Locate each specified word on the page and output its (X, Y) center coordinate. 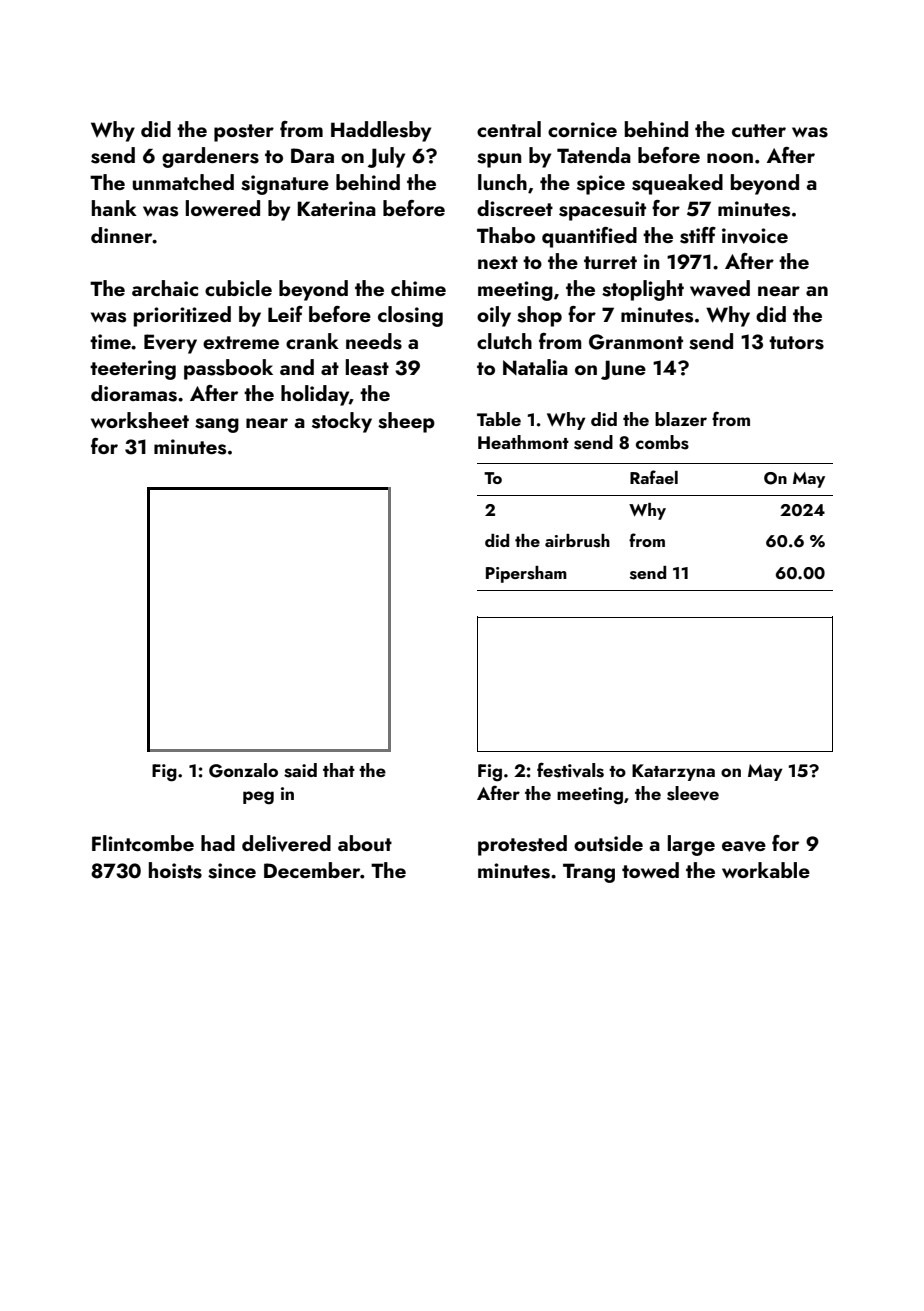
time (110, 341)
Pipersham (526, 574)
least (367, 367)
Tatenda (594, 155)
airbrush (577, 541)
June (623, 370)
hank (114, 208)
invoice (755, 236)
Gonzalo (243, 770)
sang (217, 425)
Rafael (654, 477)
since (232, 871)
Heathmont (523, 442)
